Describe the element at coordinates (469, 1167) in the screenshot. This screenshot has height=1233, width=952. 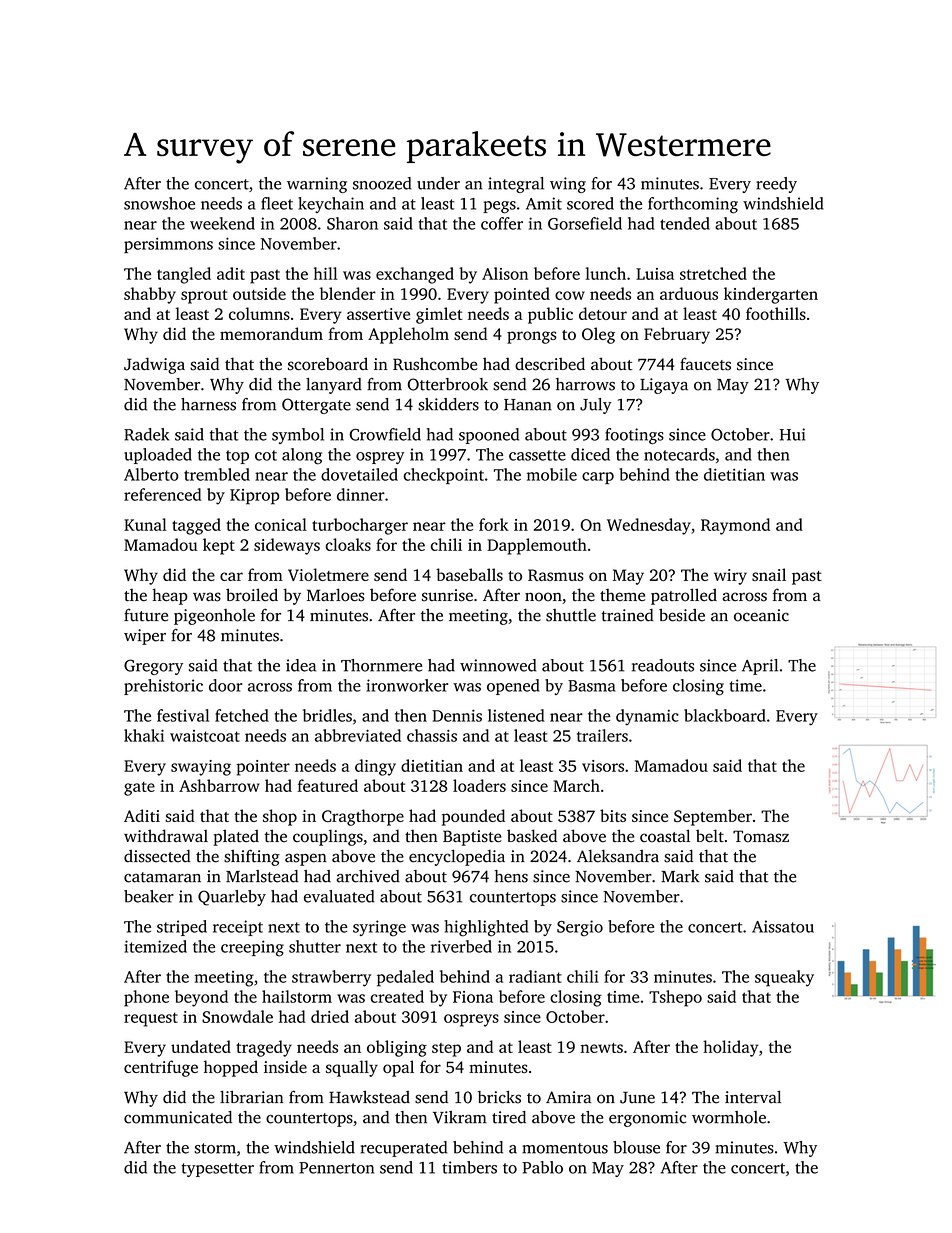
I see `timbers` at that location.
